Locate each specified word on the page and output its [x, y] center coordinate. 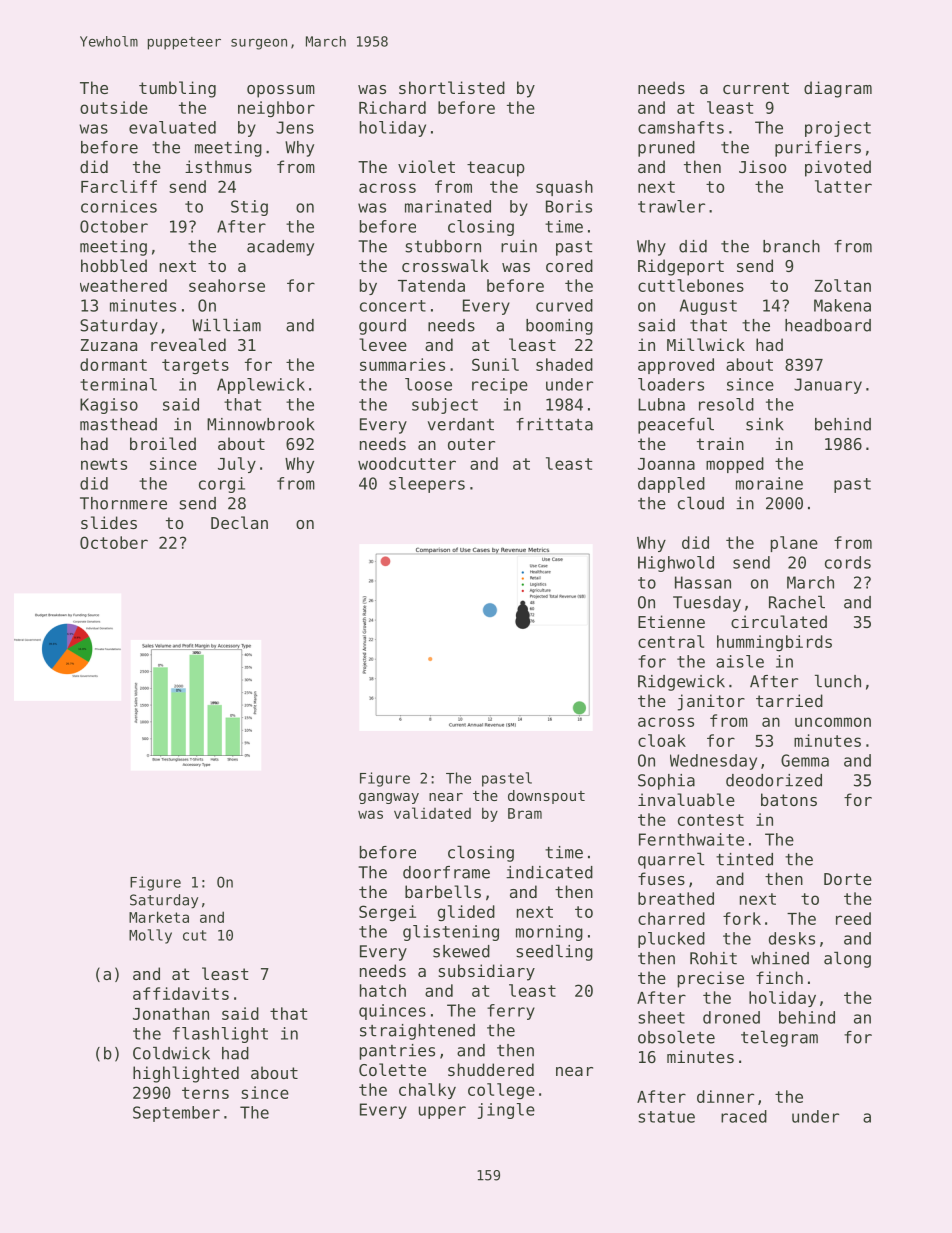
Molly [150, 936]
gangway [389, 798]
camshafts [681, 127]
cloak [662, 740]
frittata [554, 424]
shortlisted [452, 87]
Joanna [666, 464]
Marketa [159, 917]
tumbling [177, 89]
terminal [118, 384]
